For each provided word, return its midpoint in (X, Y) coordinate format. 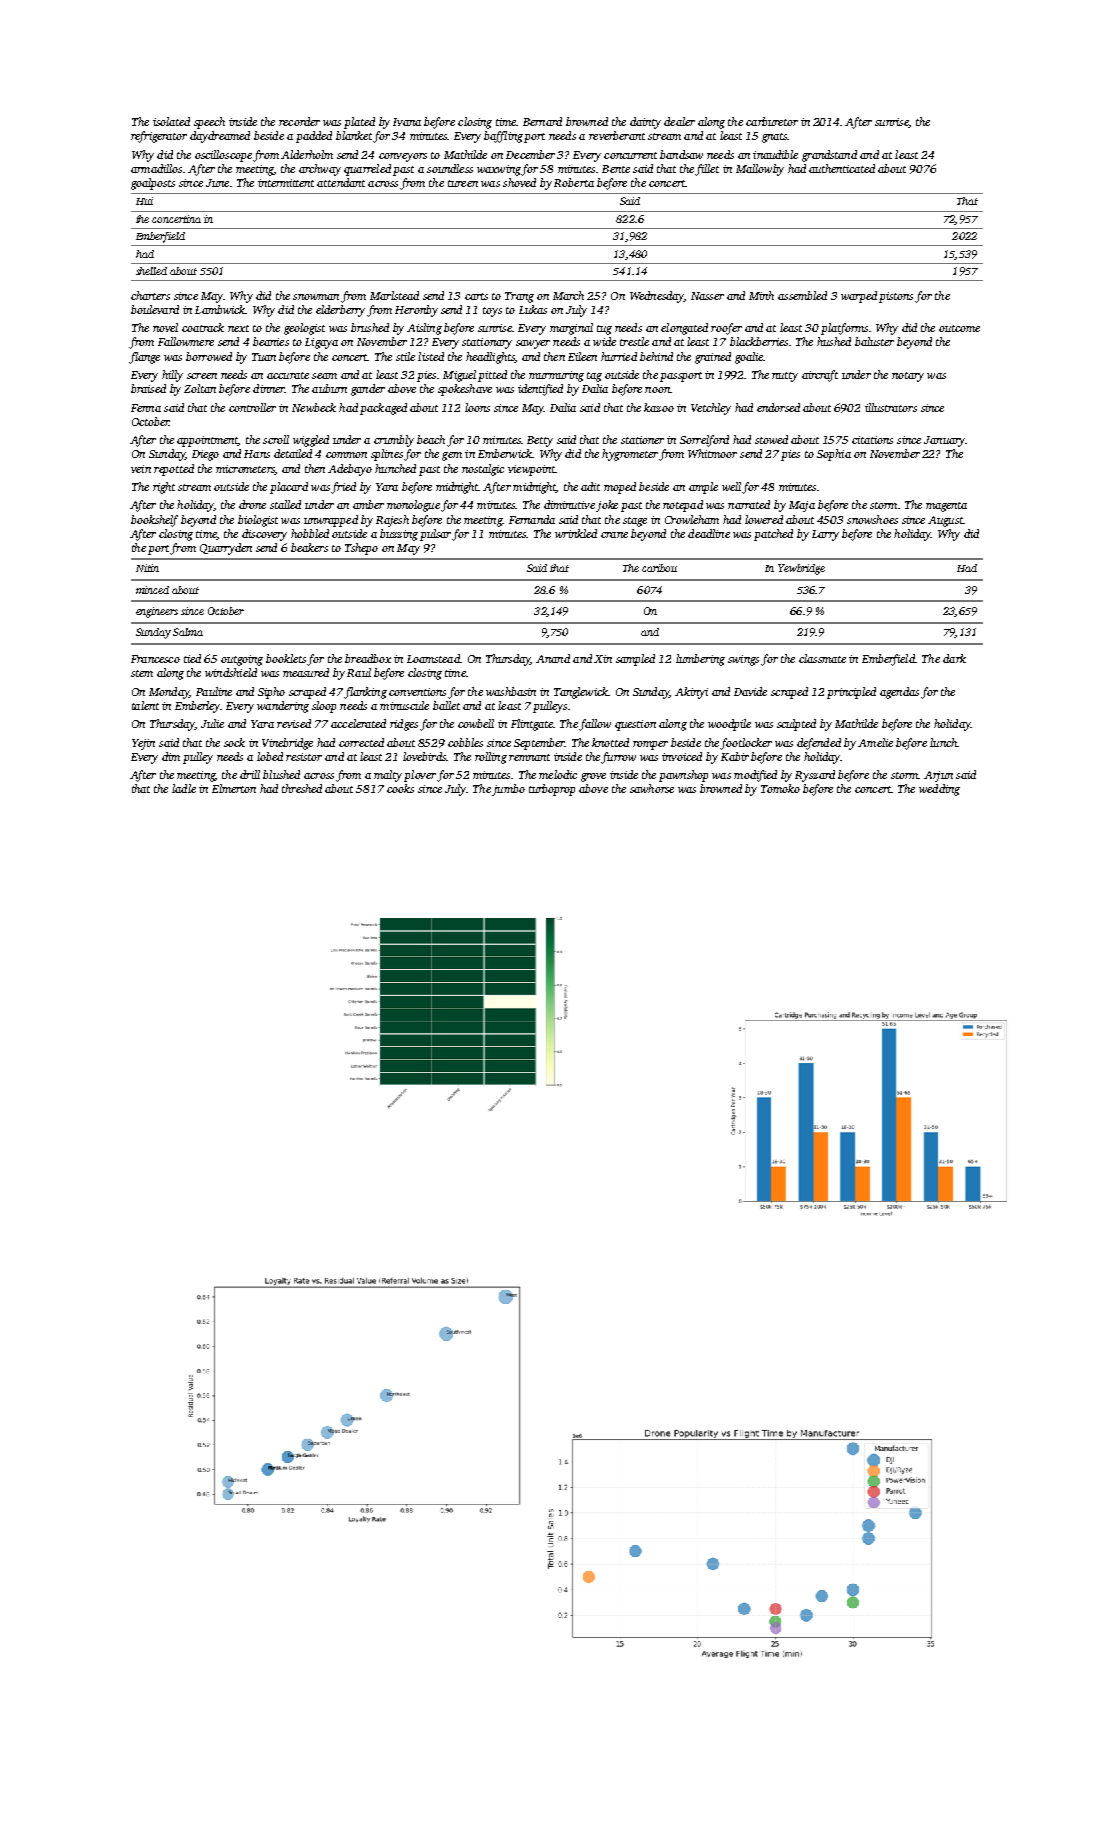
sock (234, 742)
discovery (264, 535)
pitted (492, 376)
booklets (286, 658)
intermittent (286, 183)
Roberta (574, 182)
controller (252, 407)
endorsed (778, 407)
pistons (896, 297)
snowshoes (872, 519)
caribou (659, 568)
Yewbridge (801, 569)
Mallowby (760, 170)
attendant (341, 182)
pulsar (435, 535)
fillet (707, 170)
